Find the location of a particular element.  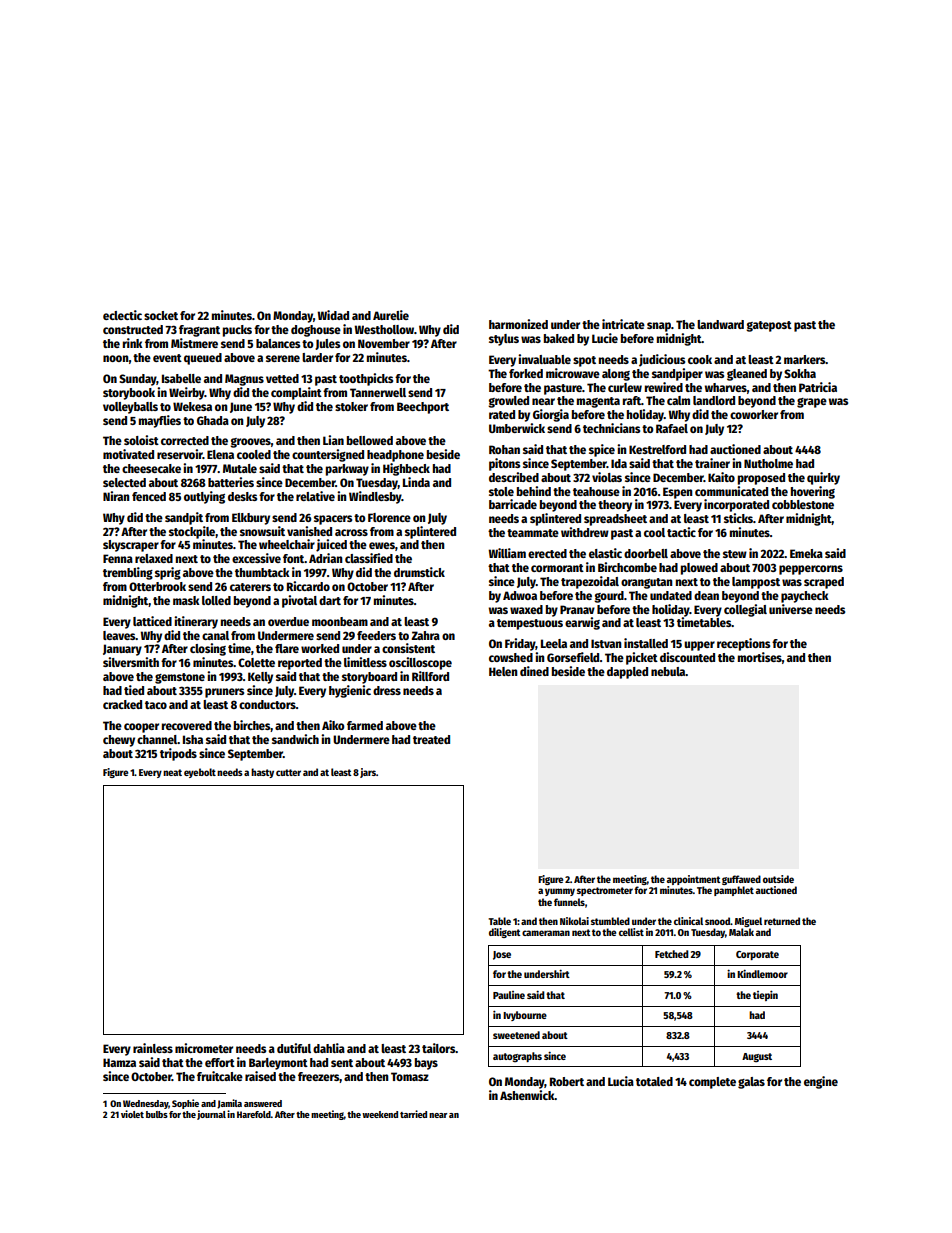

engine is located at coordinates (821, 1082).
